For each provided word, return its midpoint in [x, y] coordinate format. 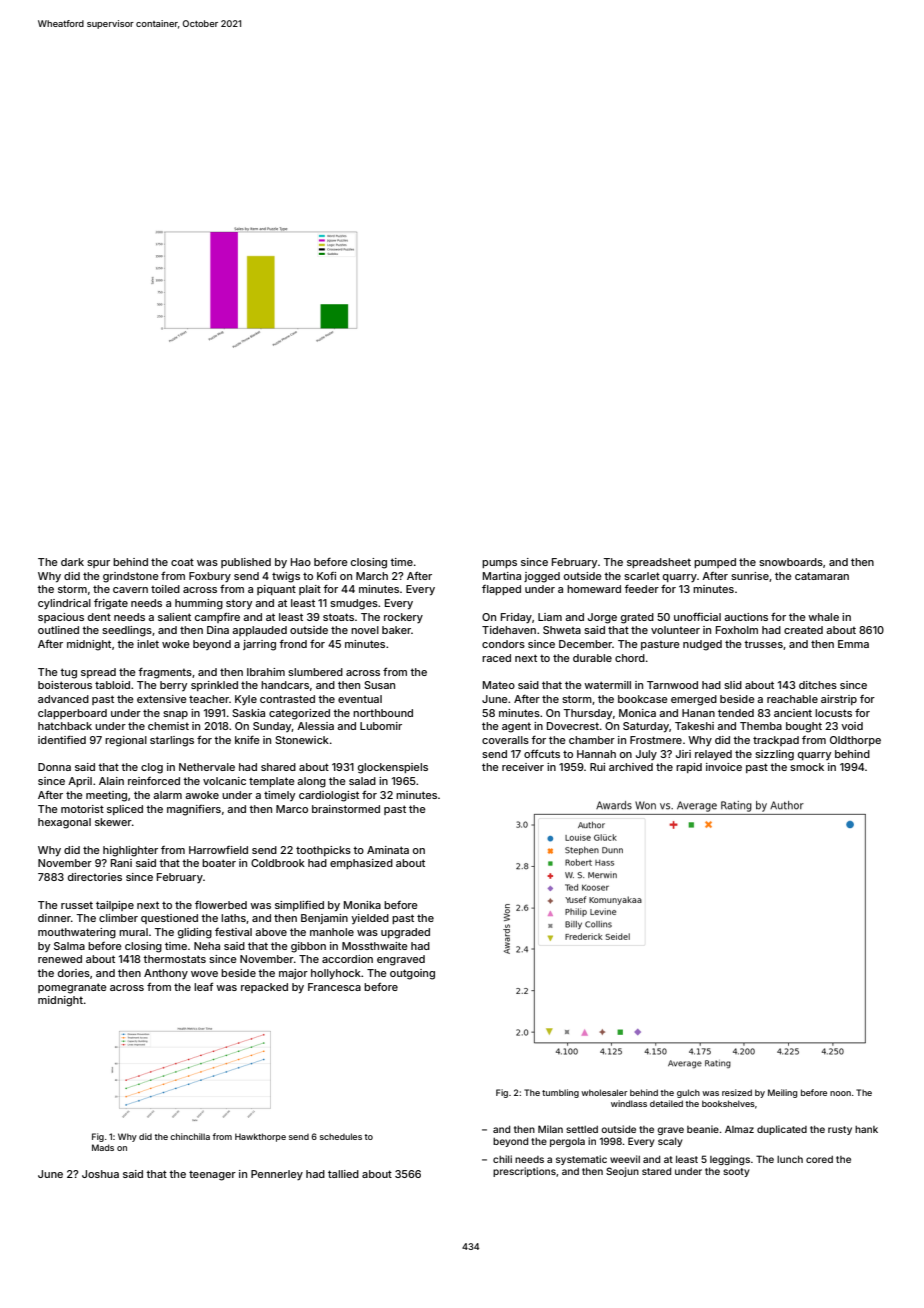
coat [182, 562]
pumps [499, 564]
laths [233, 918]
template [272, 782]
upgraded [405, 933]
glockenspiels [393, 768]
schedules [341, 1136]
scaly [670, 1142]
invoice [724, 767]
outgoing [412, 974]
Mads [103, 1147]
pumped [715, 563]
